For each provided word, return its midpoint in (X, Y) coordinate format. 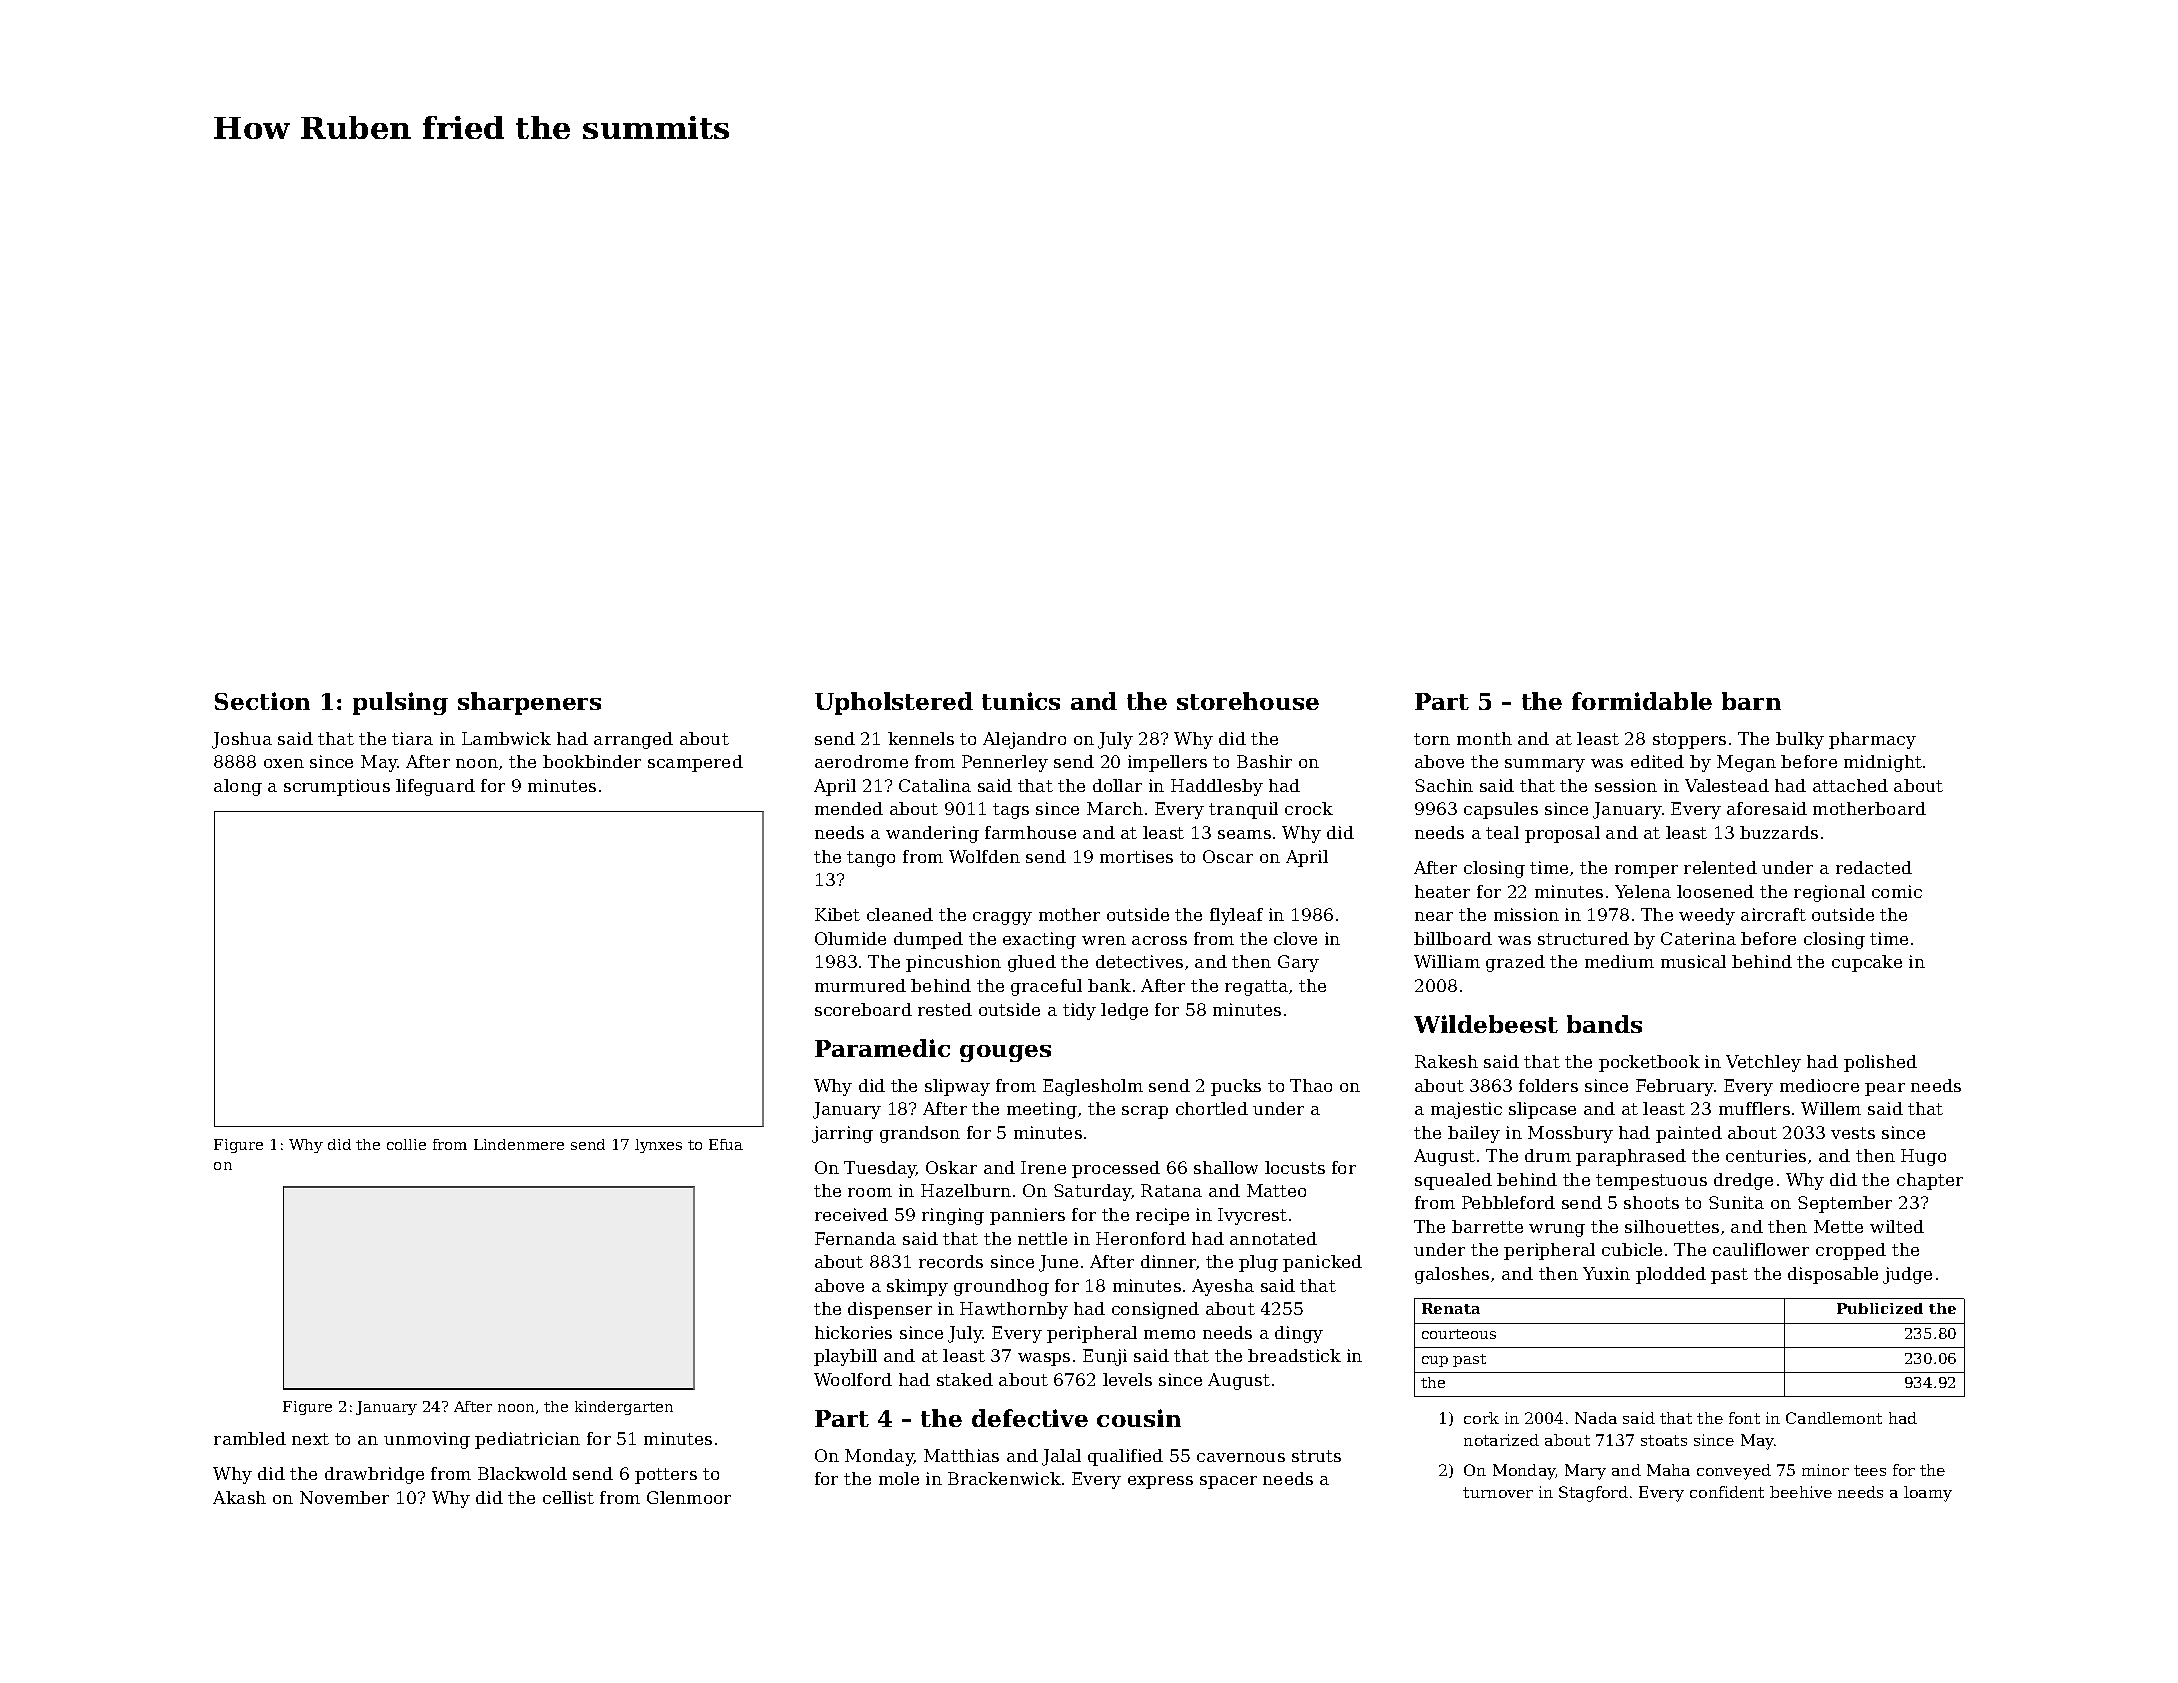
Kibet (837, 914)
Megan (1746, 763)
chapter (1930, 1181)
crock (1309, 808)
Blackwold (522, 1473)
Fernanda (855, 1238)
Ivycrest (1252, 1216)
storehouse (1248, 701)
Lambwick (506, 738)
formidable (1642, 701)
